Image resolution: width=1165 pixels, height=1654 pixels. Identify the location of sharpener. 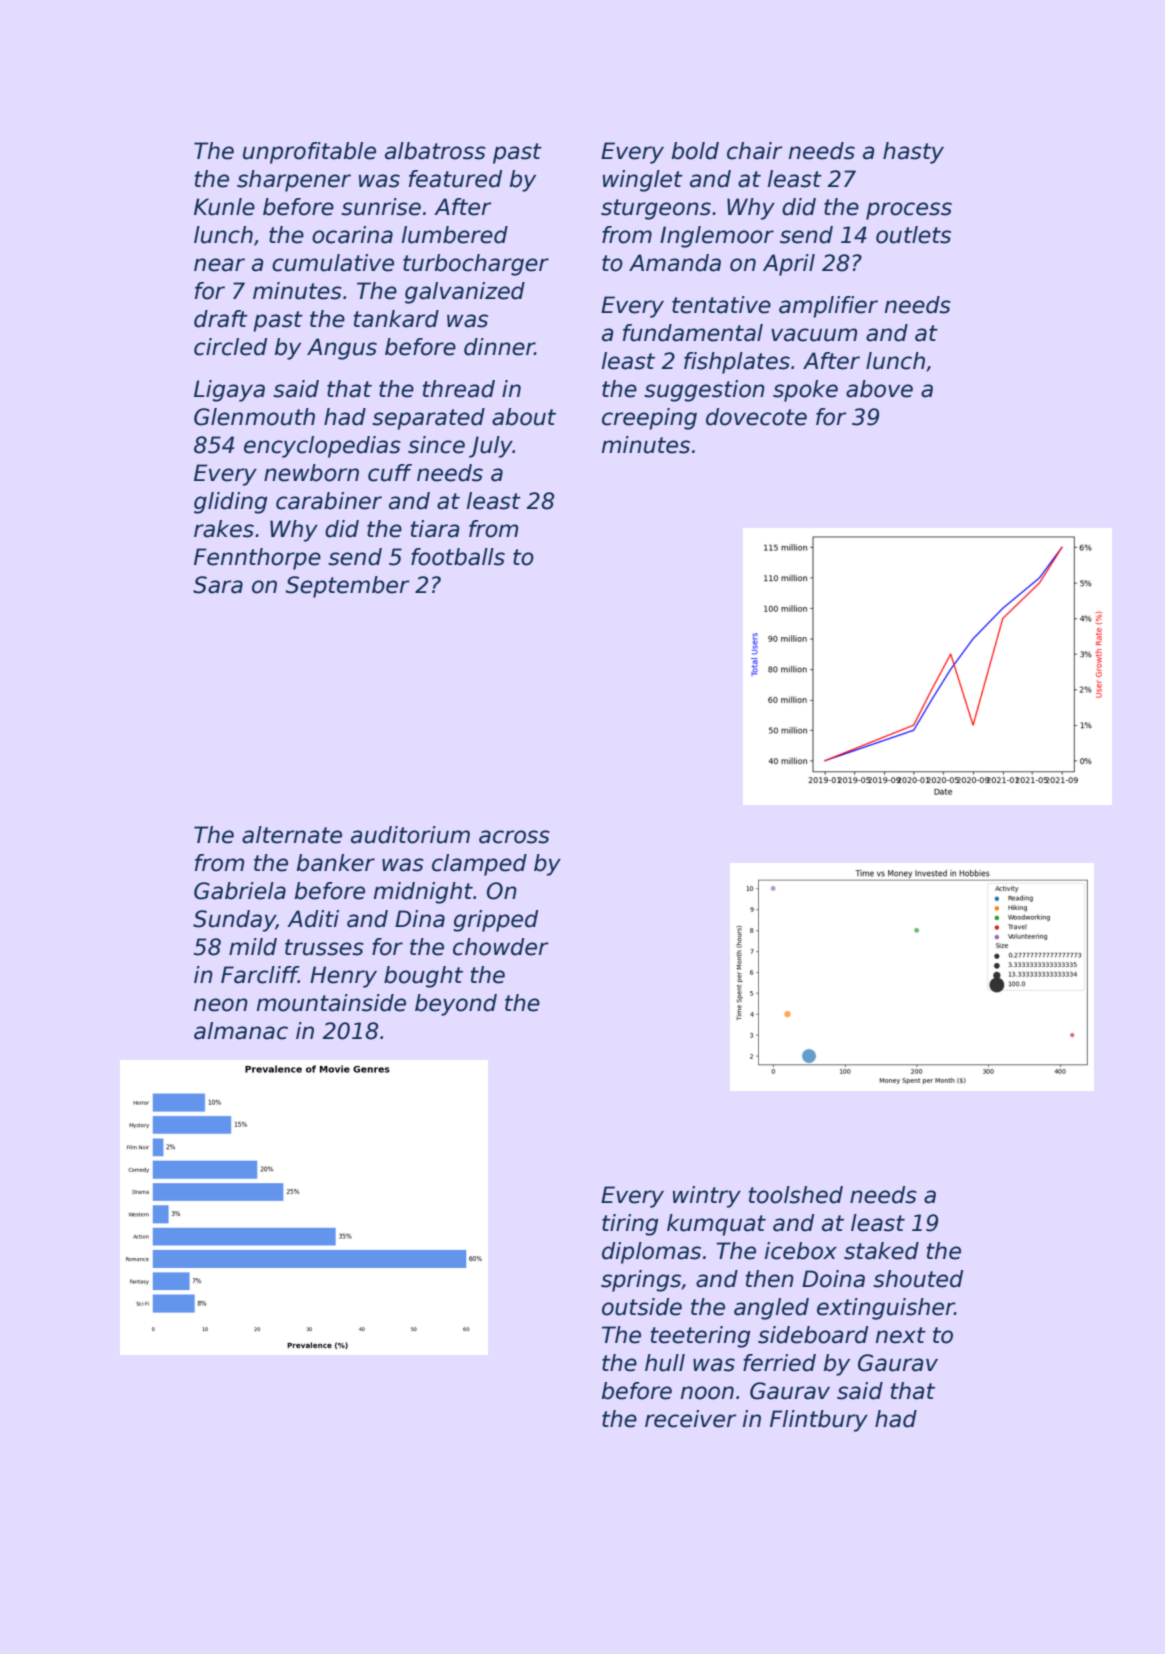
(294, 181).
